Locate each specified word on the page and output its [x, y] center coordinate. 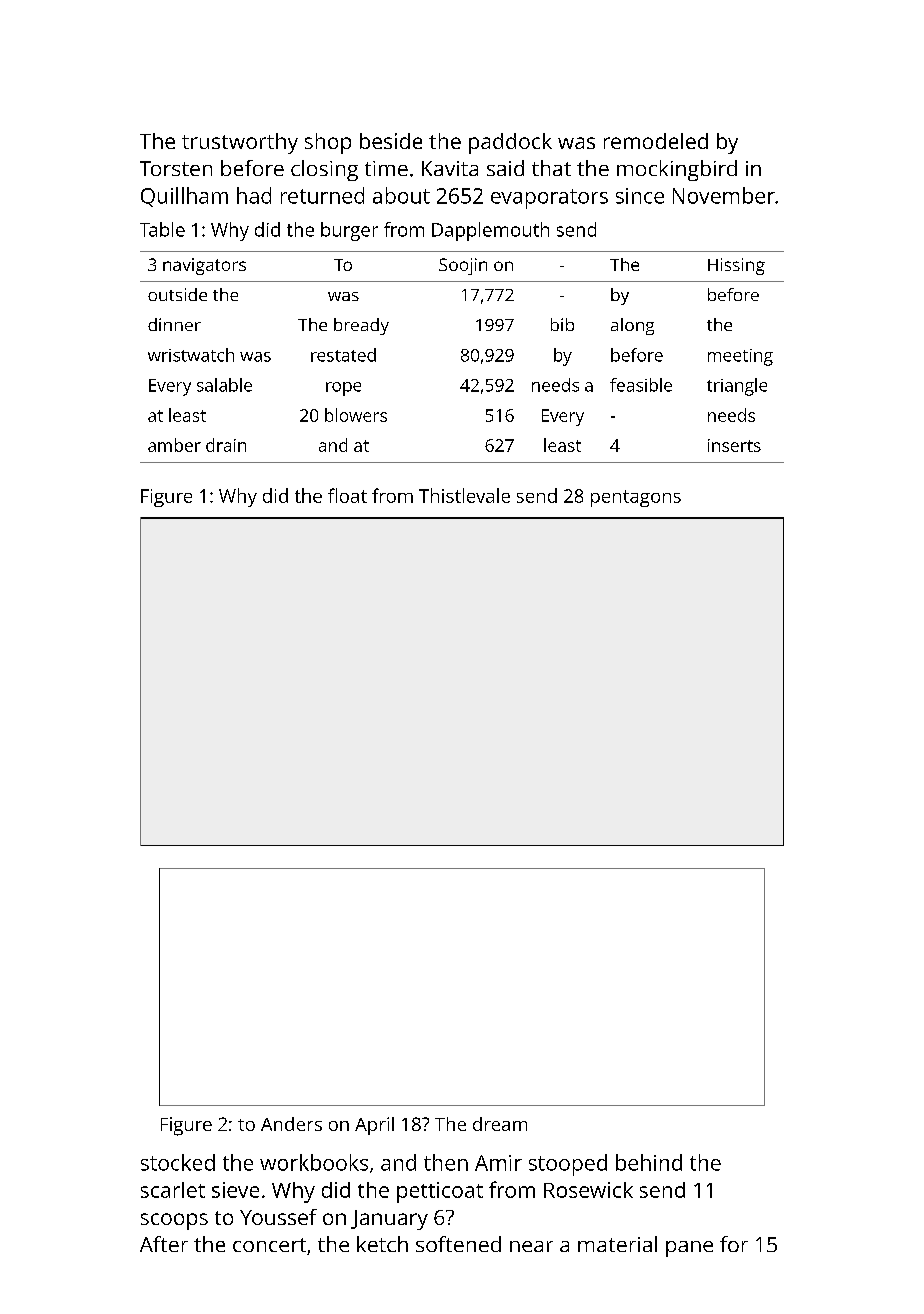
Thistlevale [464, 495]
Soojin [463, 266]
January [389, 1220]
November [724, 195]
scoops [174, 1221]
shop [328, 143]
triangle [737, 387]
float [347, 495]
